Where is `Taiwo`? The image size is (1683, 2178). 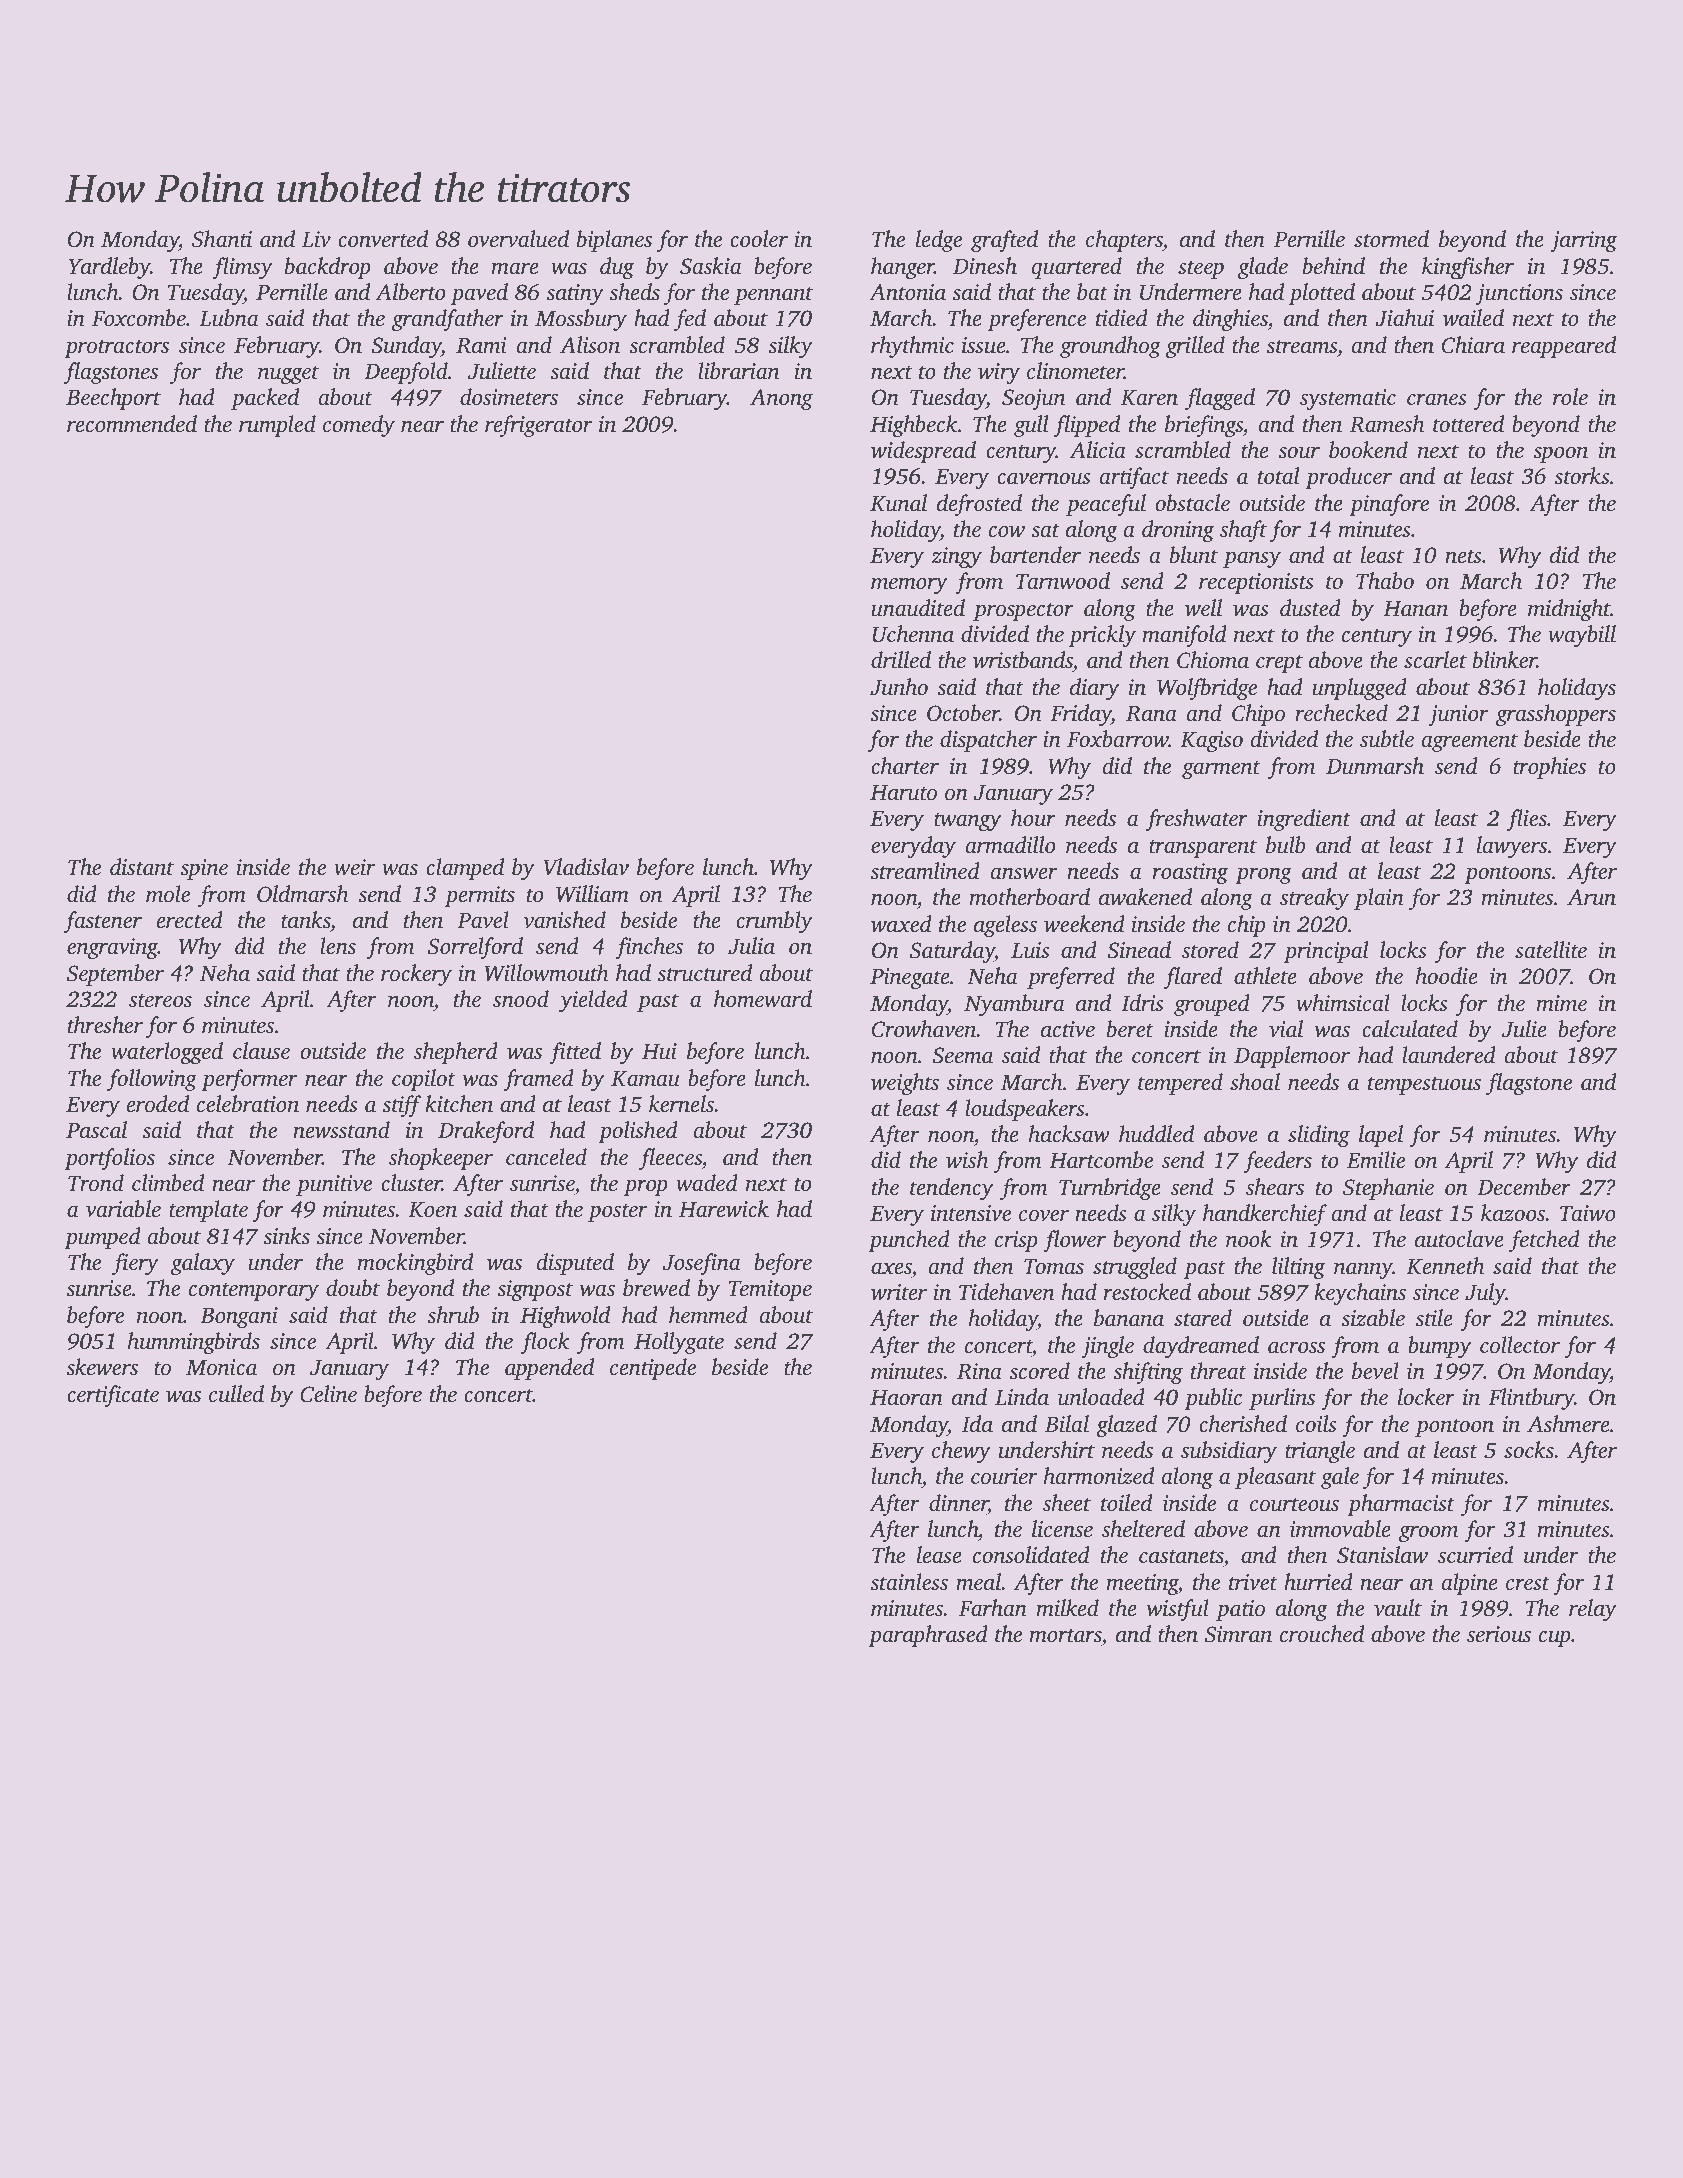 Taiwo is located at coordinates (1588, 1213).
